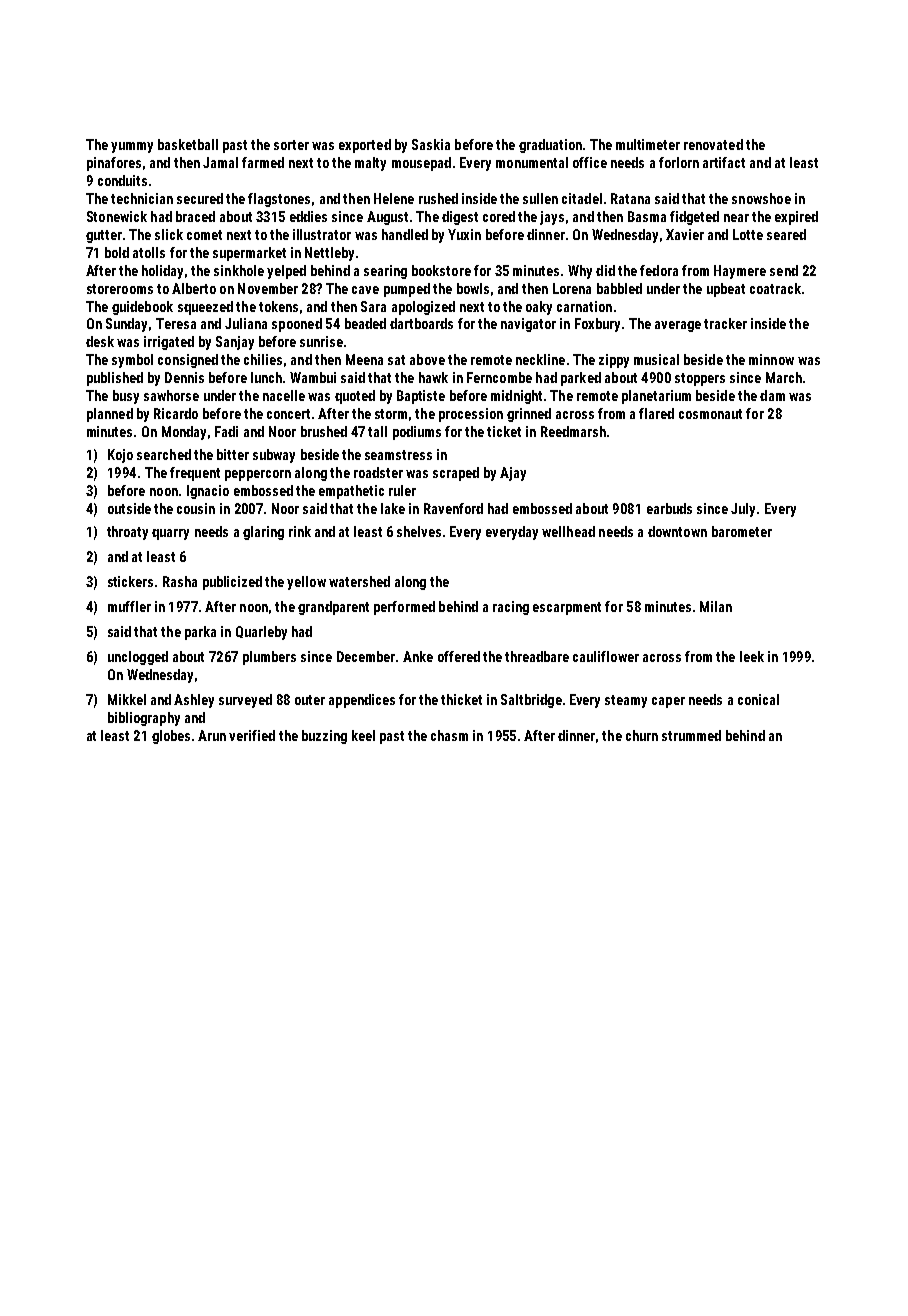 The width and height of the screenshot is (908, 1316). Describe the element at coordinates (378, 472) in the screenshot. I see `roadster` at that location.
